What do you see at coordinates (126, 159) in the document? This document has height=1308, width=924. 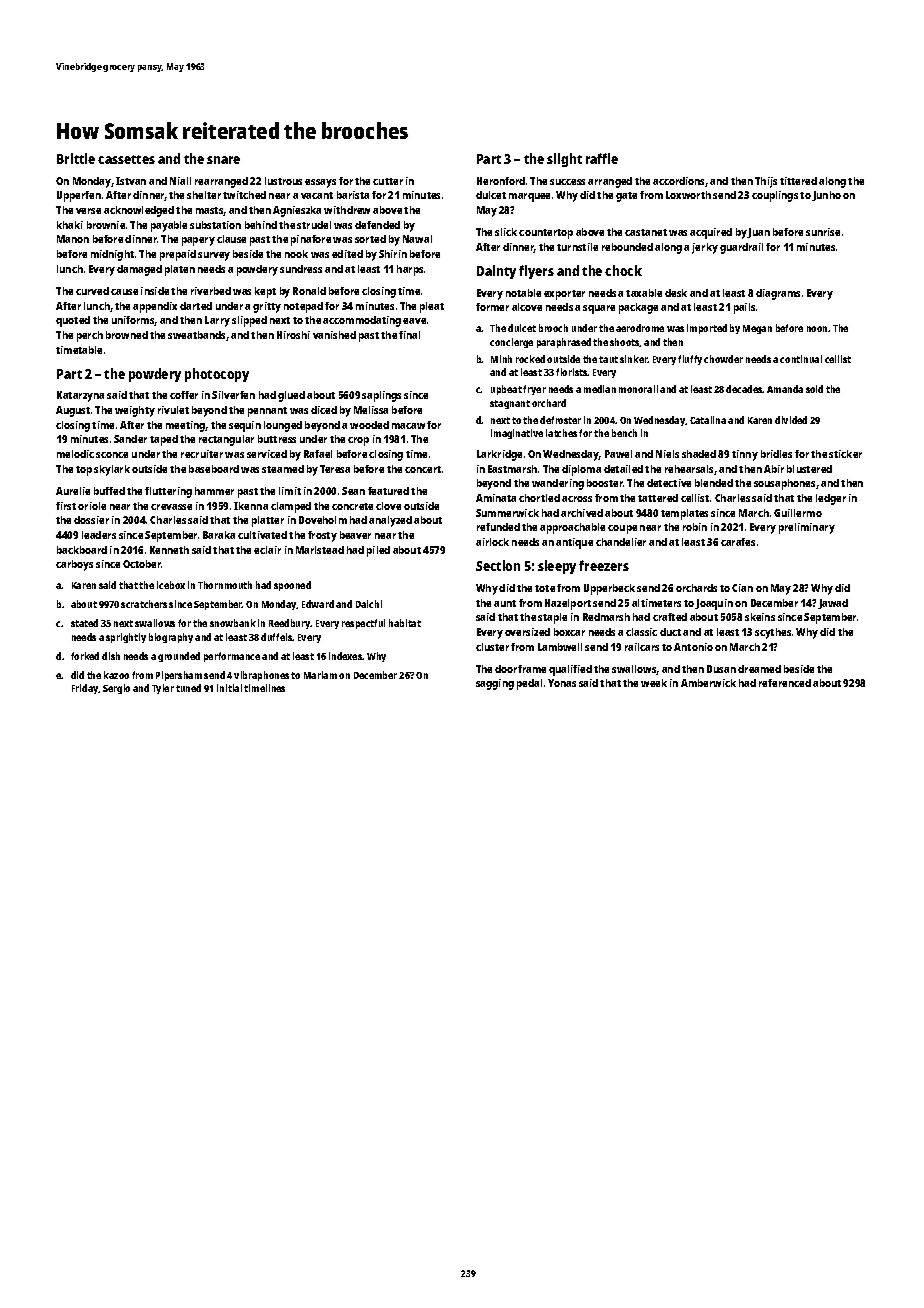 I see `cassettes` at bounding box center [126, 159].
